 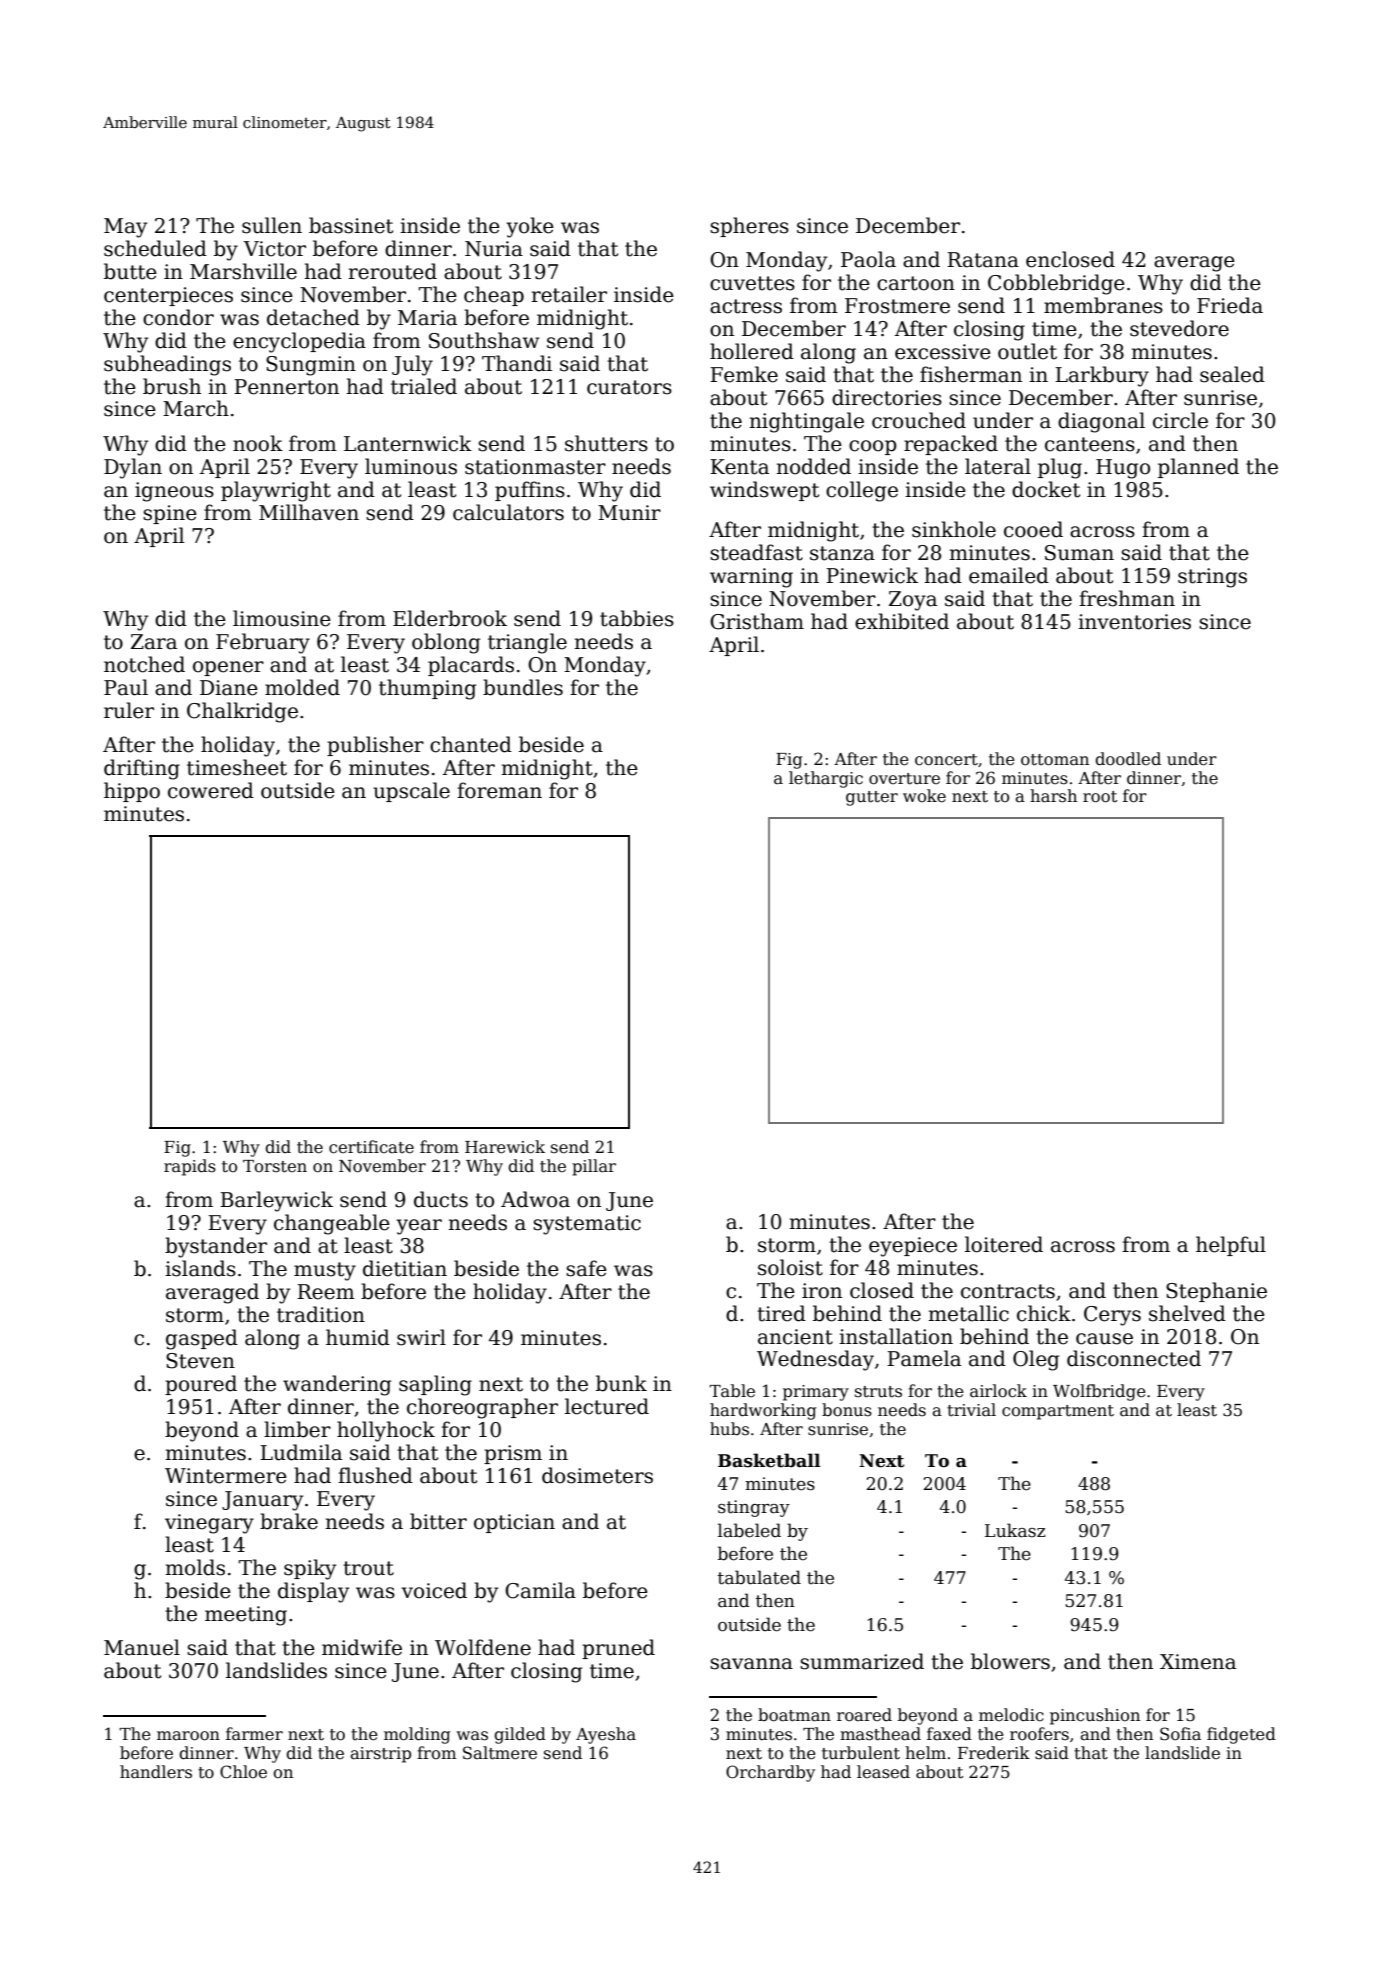 I want to click on lethargic, so click(x=826, y=779).
